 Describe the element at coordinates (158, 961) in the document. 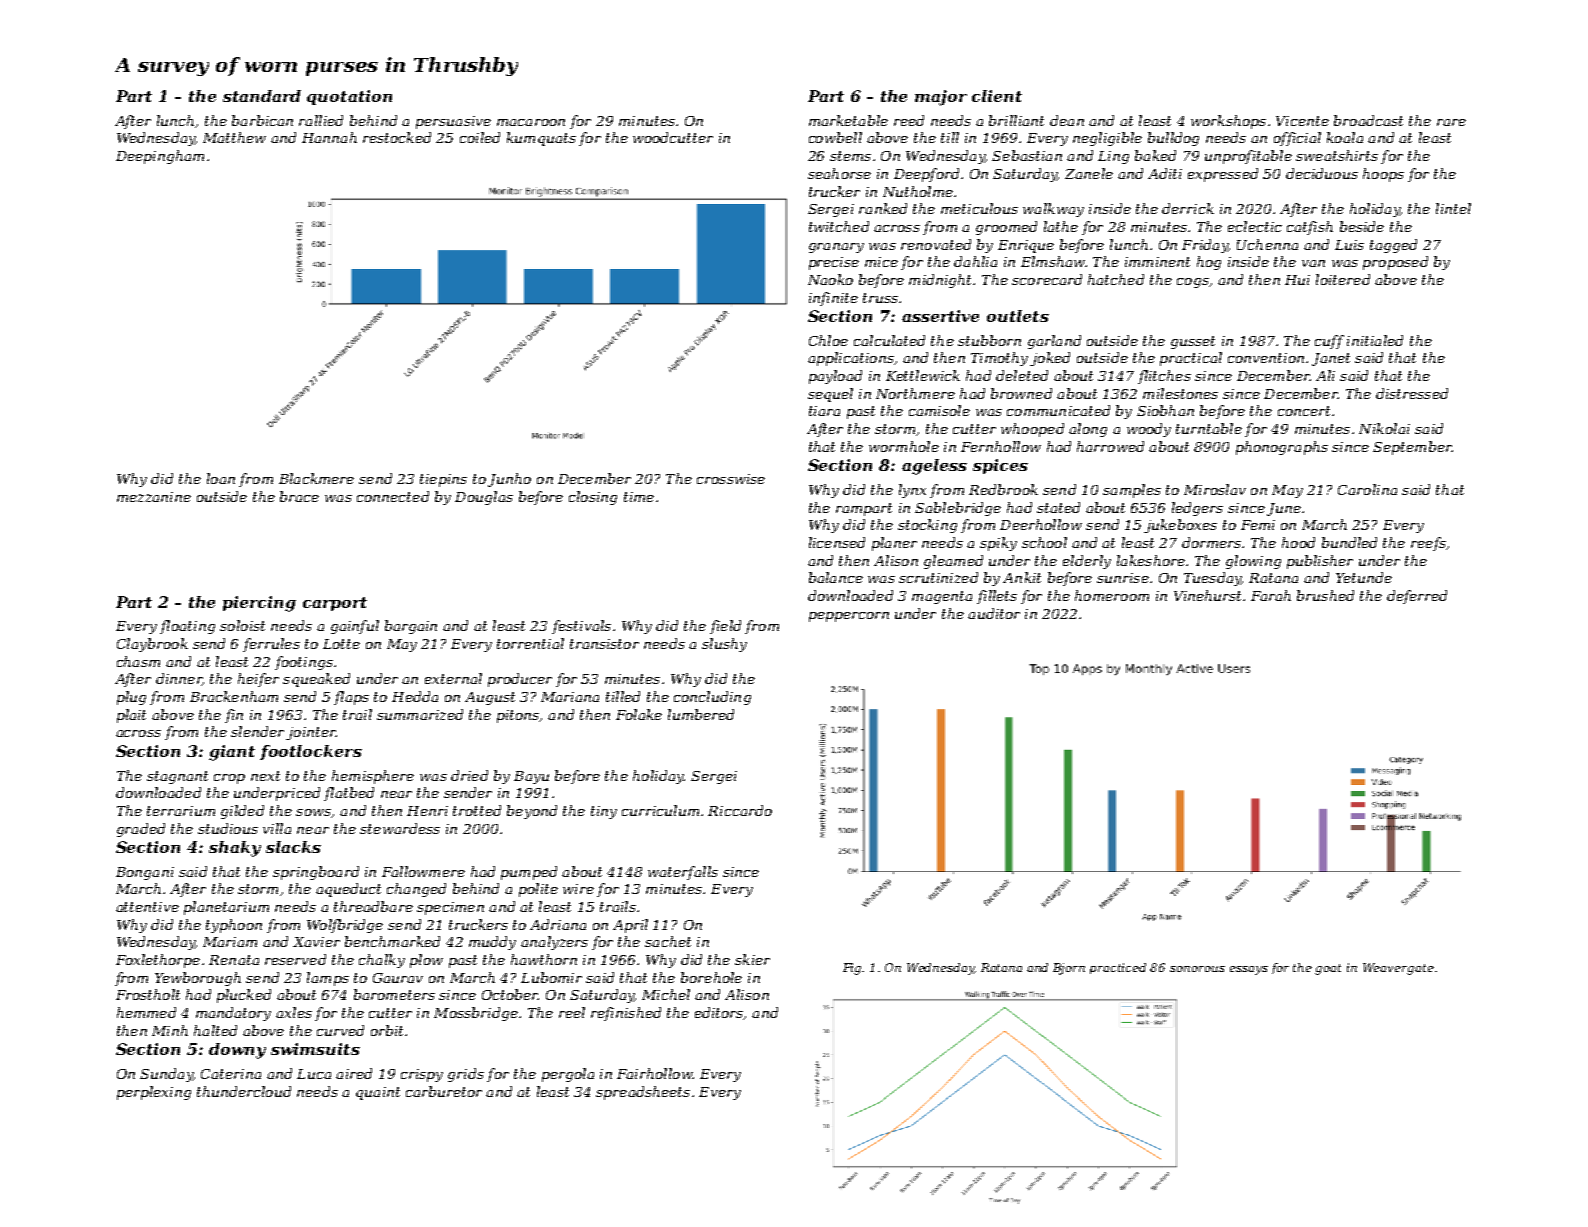

I see `Foxlethorpe` at that location.
